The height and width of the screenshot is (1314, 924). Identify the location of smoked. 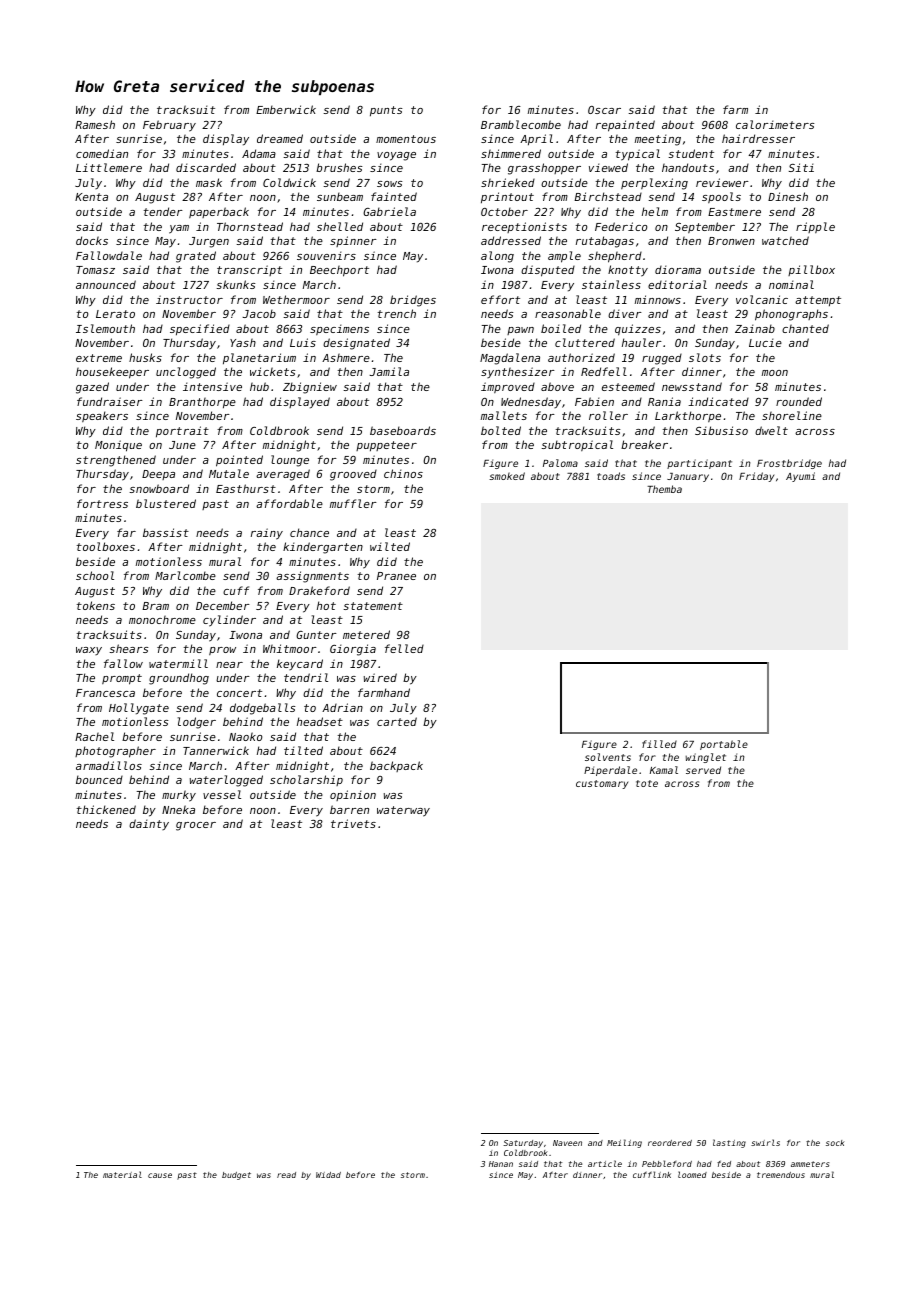
(507, 476).
